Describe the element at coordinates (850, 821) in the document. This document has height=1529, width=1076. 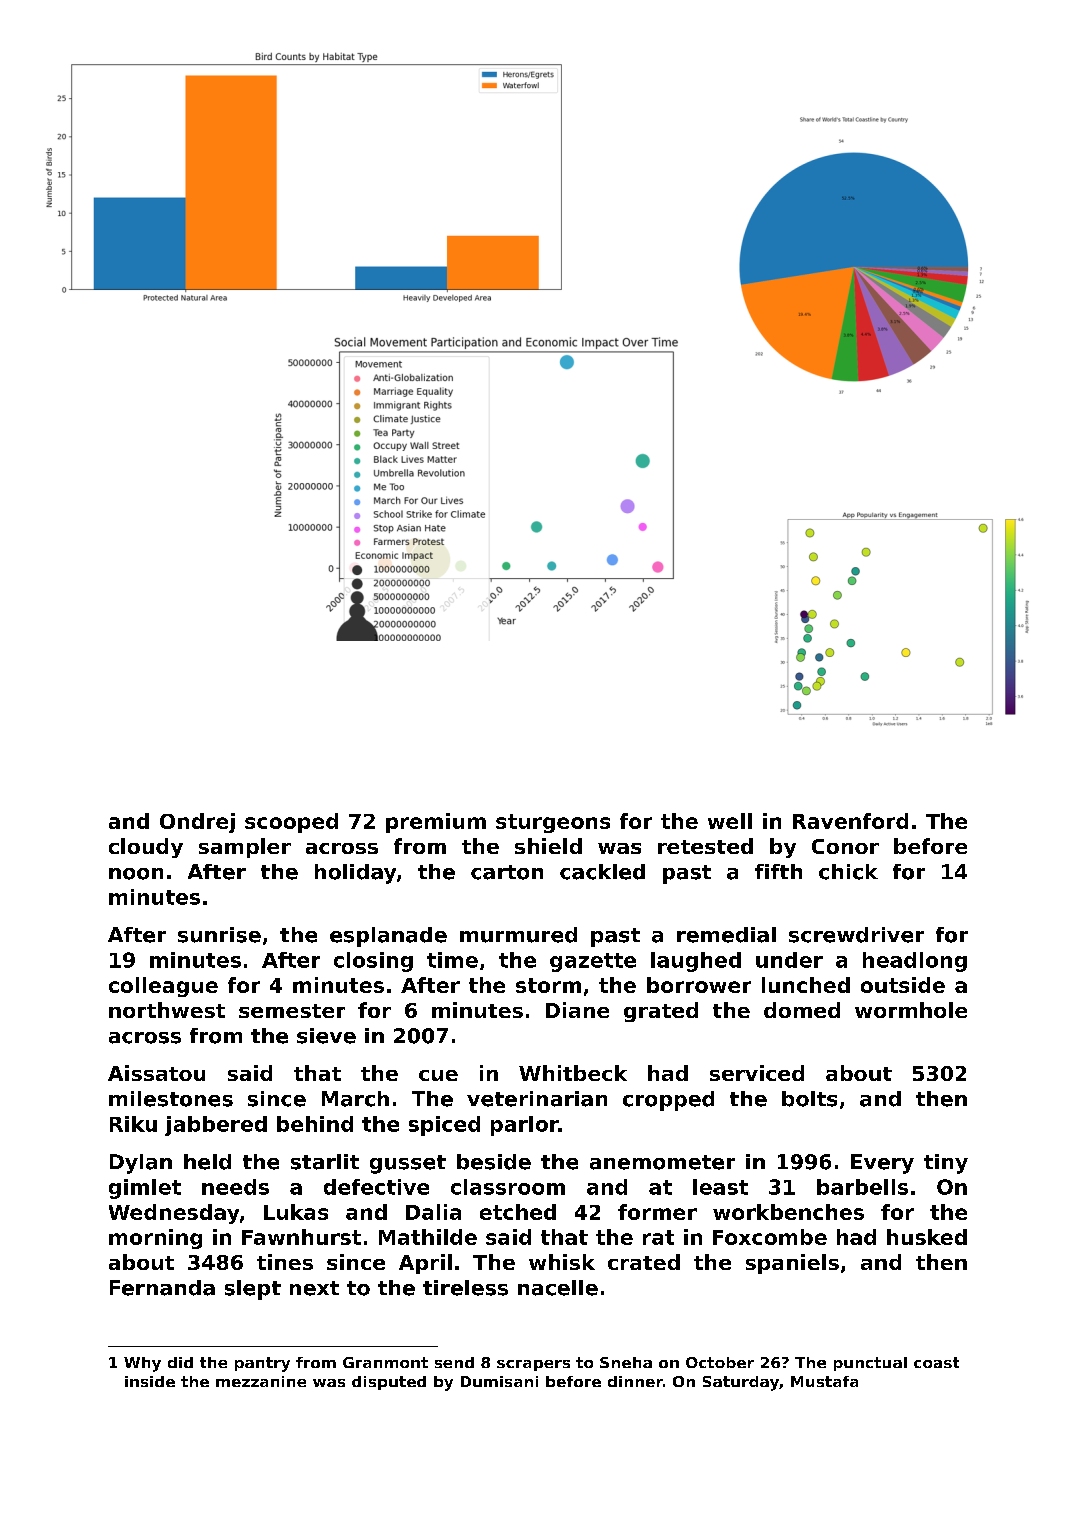
I see `Ravenford` at that location.
